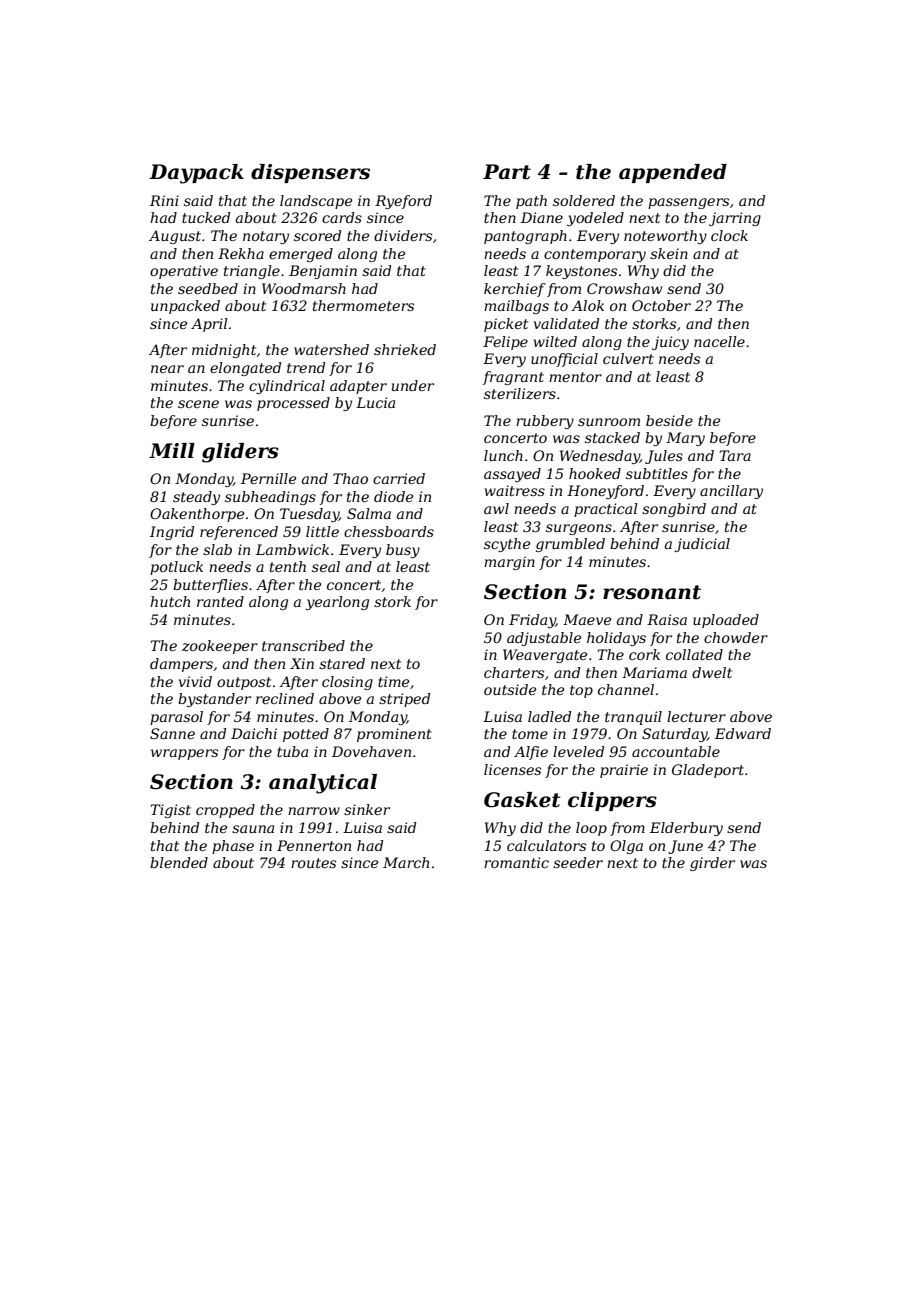  I want to click on skein, so click(669, 253).
